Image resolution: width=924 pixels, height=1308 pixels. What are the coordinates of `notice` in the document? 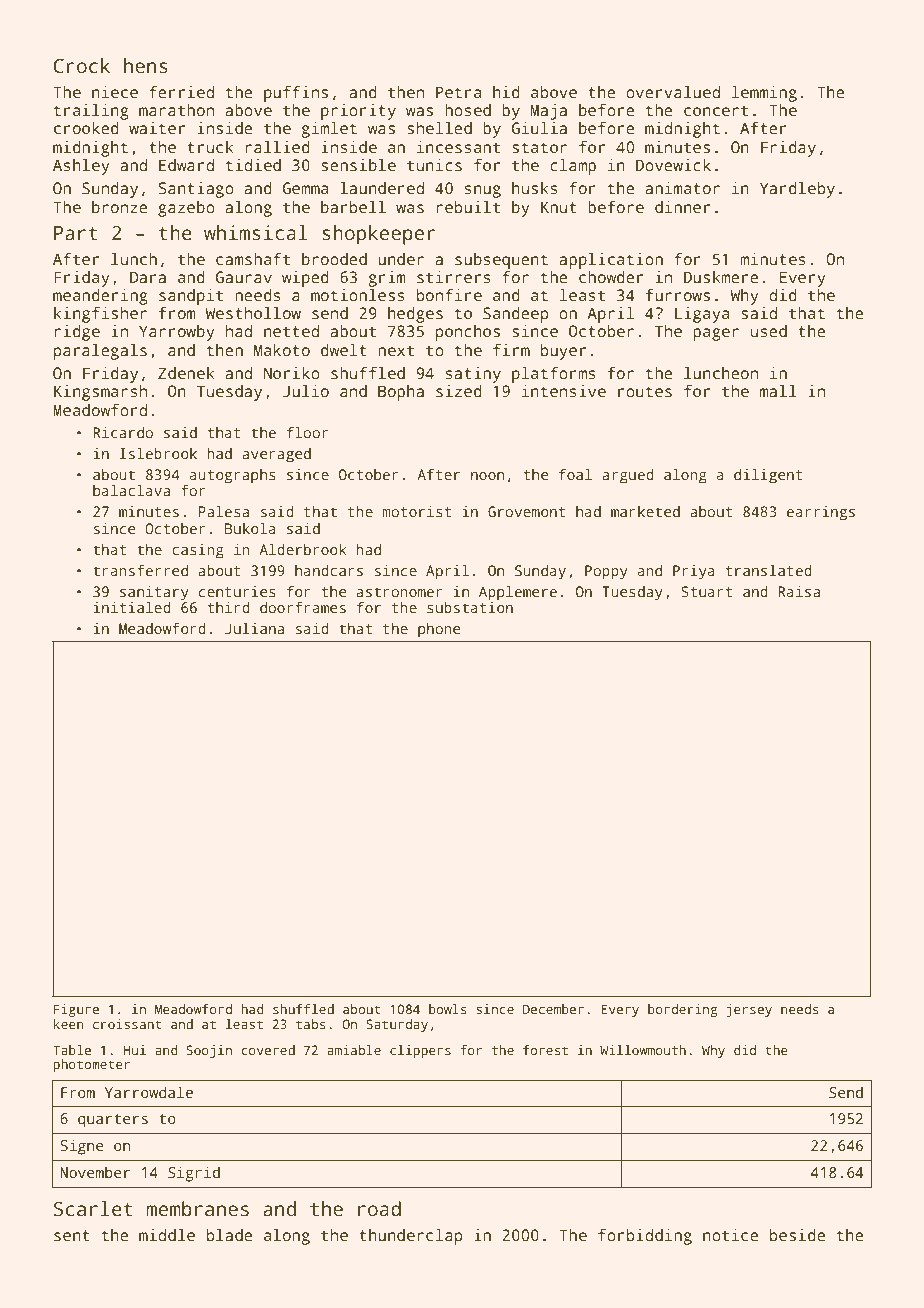 It's located at (731, 1235).
